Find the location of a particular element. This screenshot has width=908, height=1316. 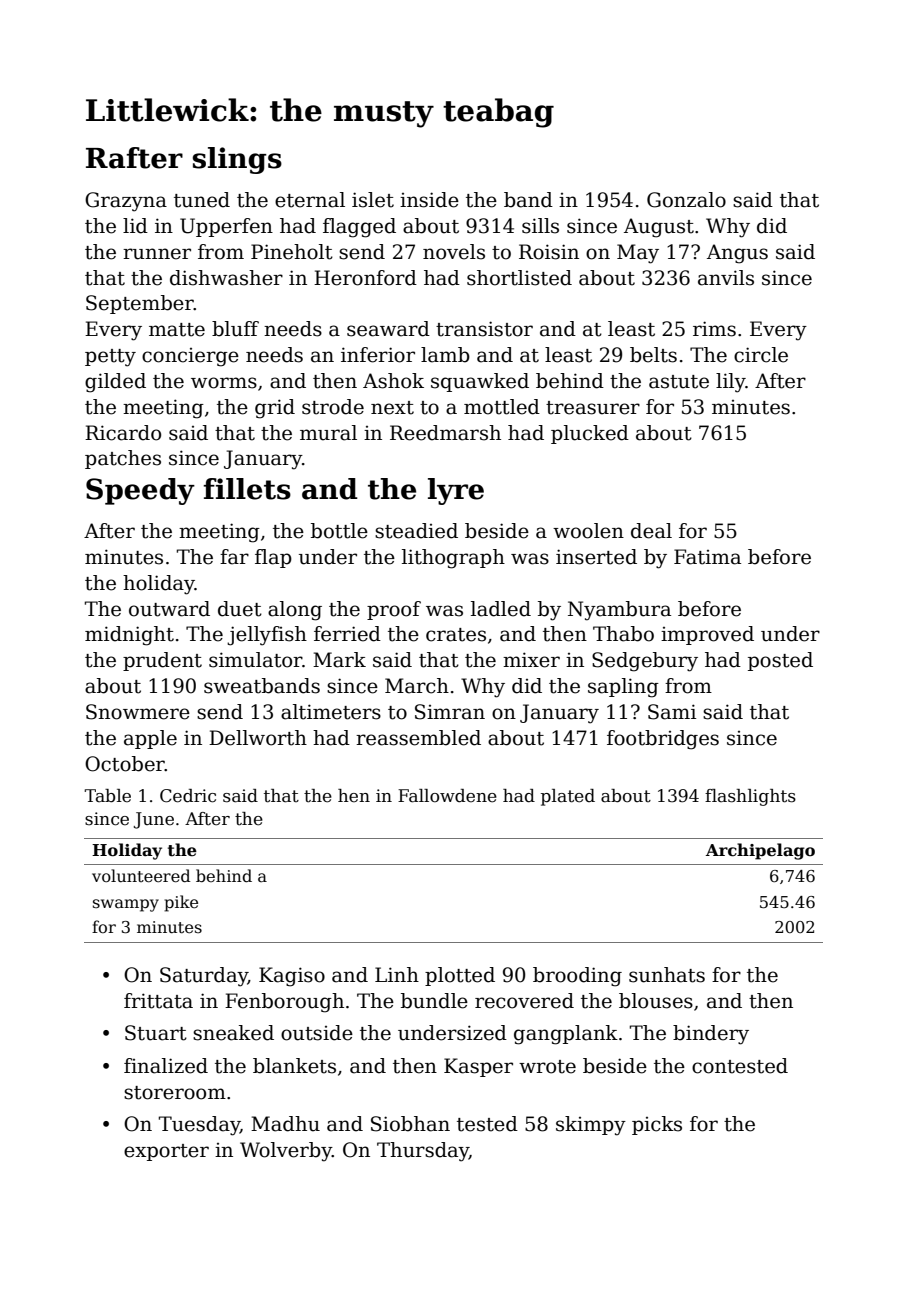

inside is located at coordinates (429, 200).
